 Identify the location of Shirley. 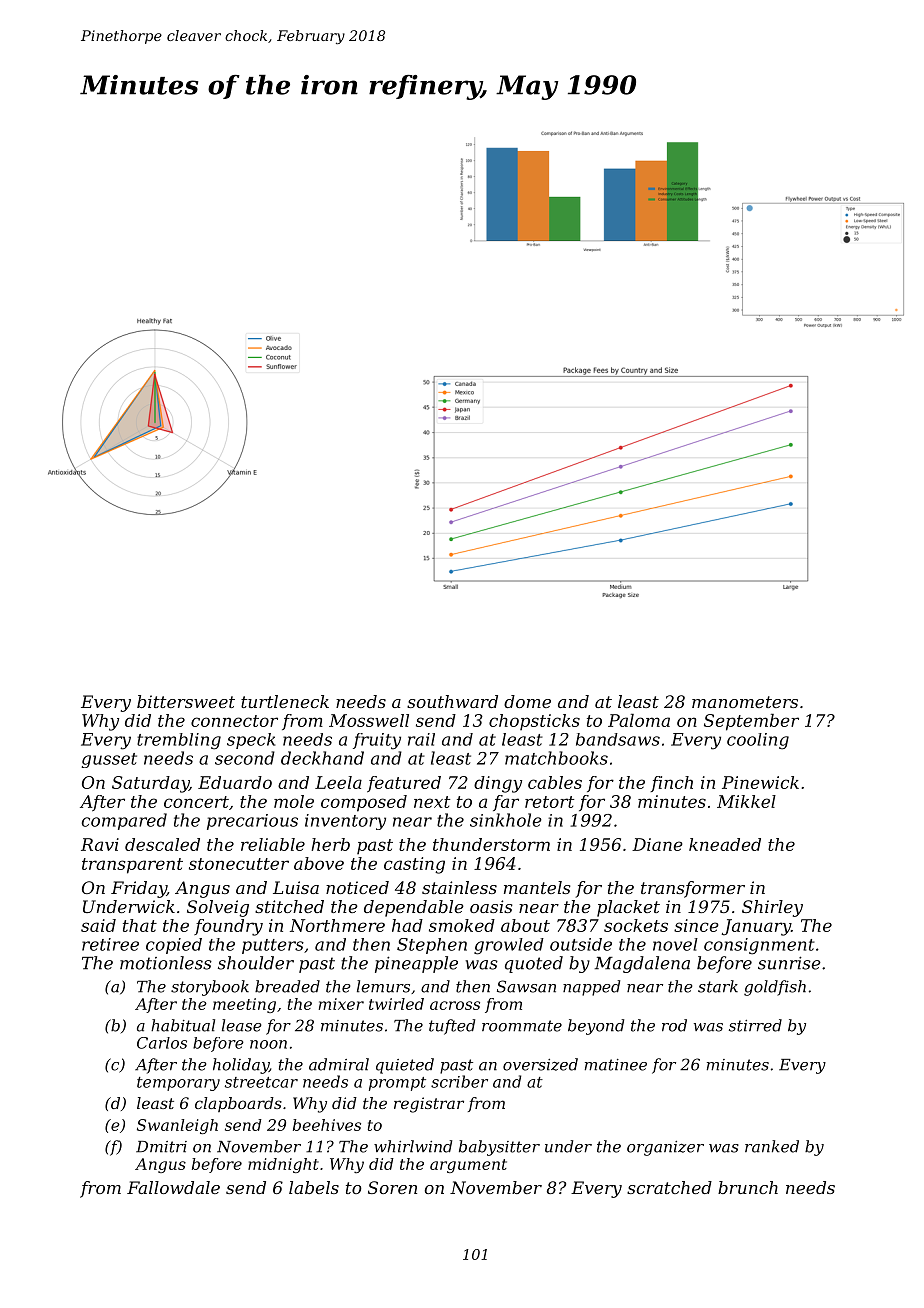
(772, 908).
